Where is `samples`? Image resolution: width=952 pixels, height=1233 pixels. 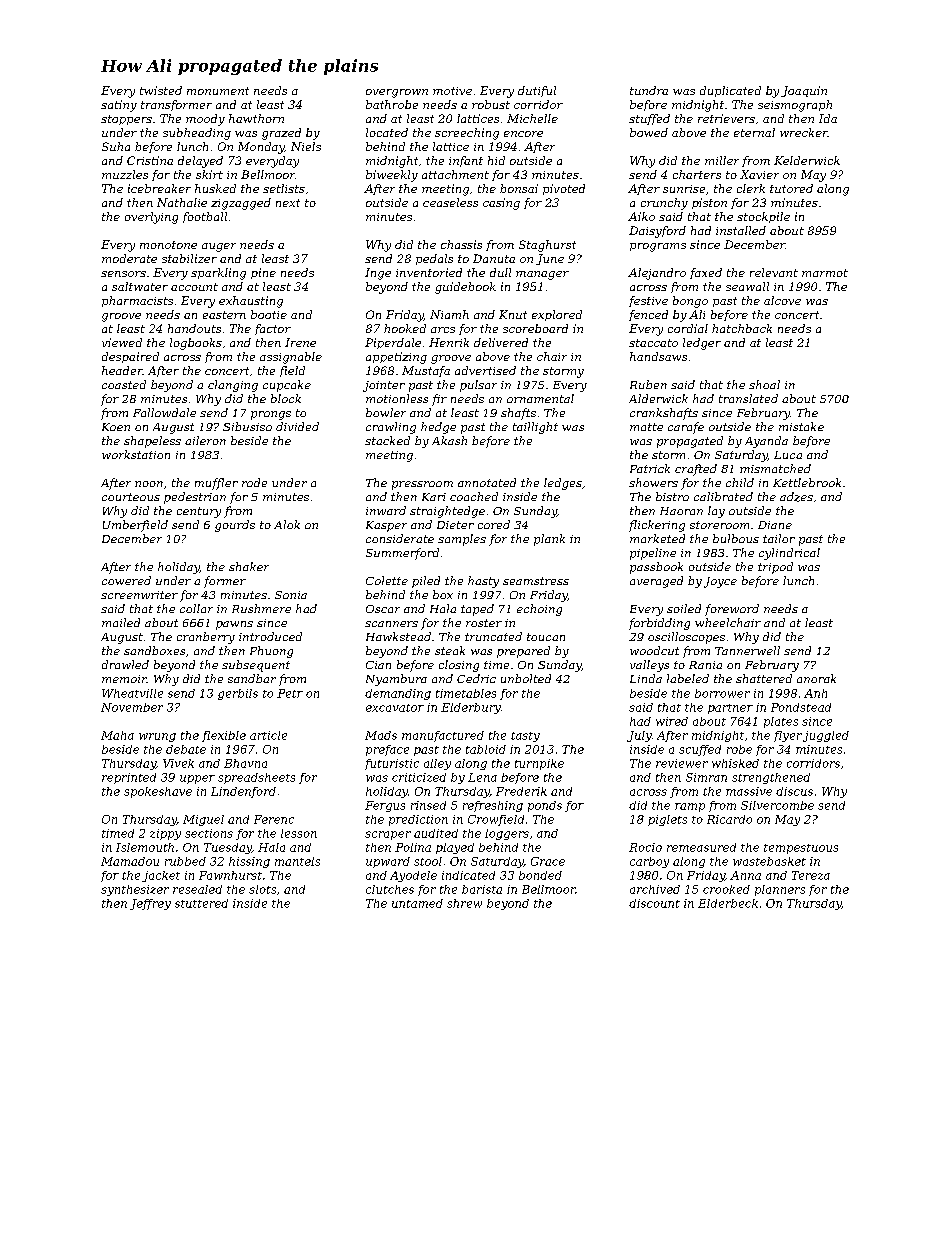
samples is located at coordinates (462, 540).
